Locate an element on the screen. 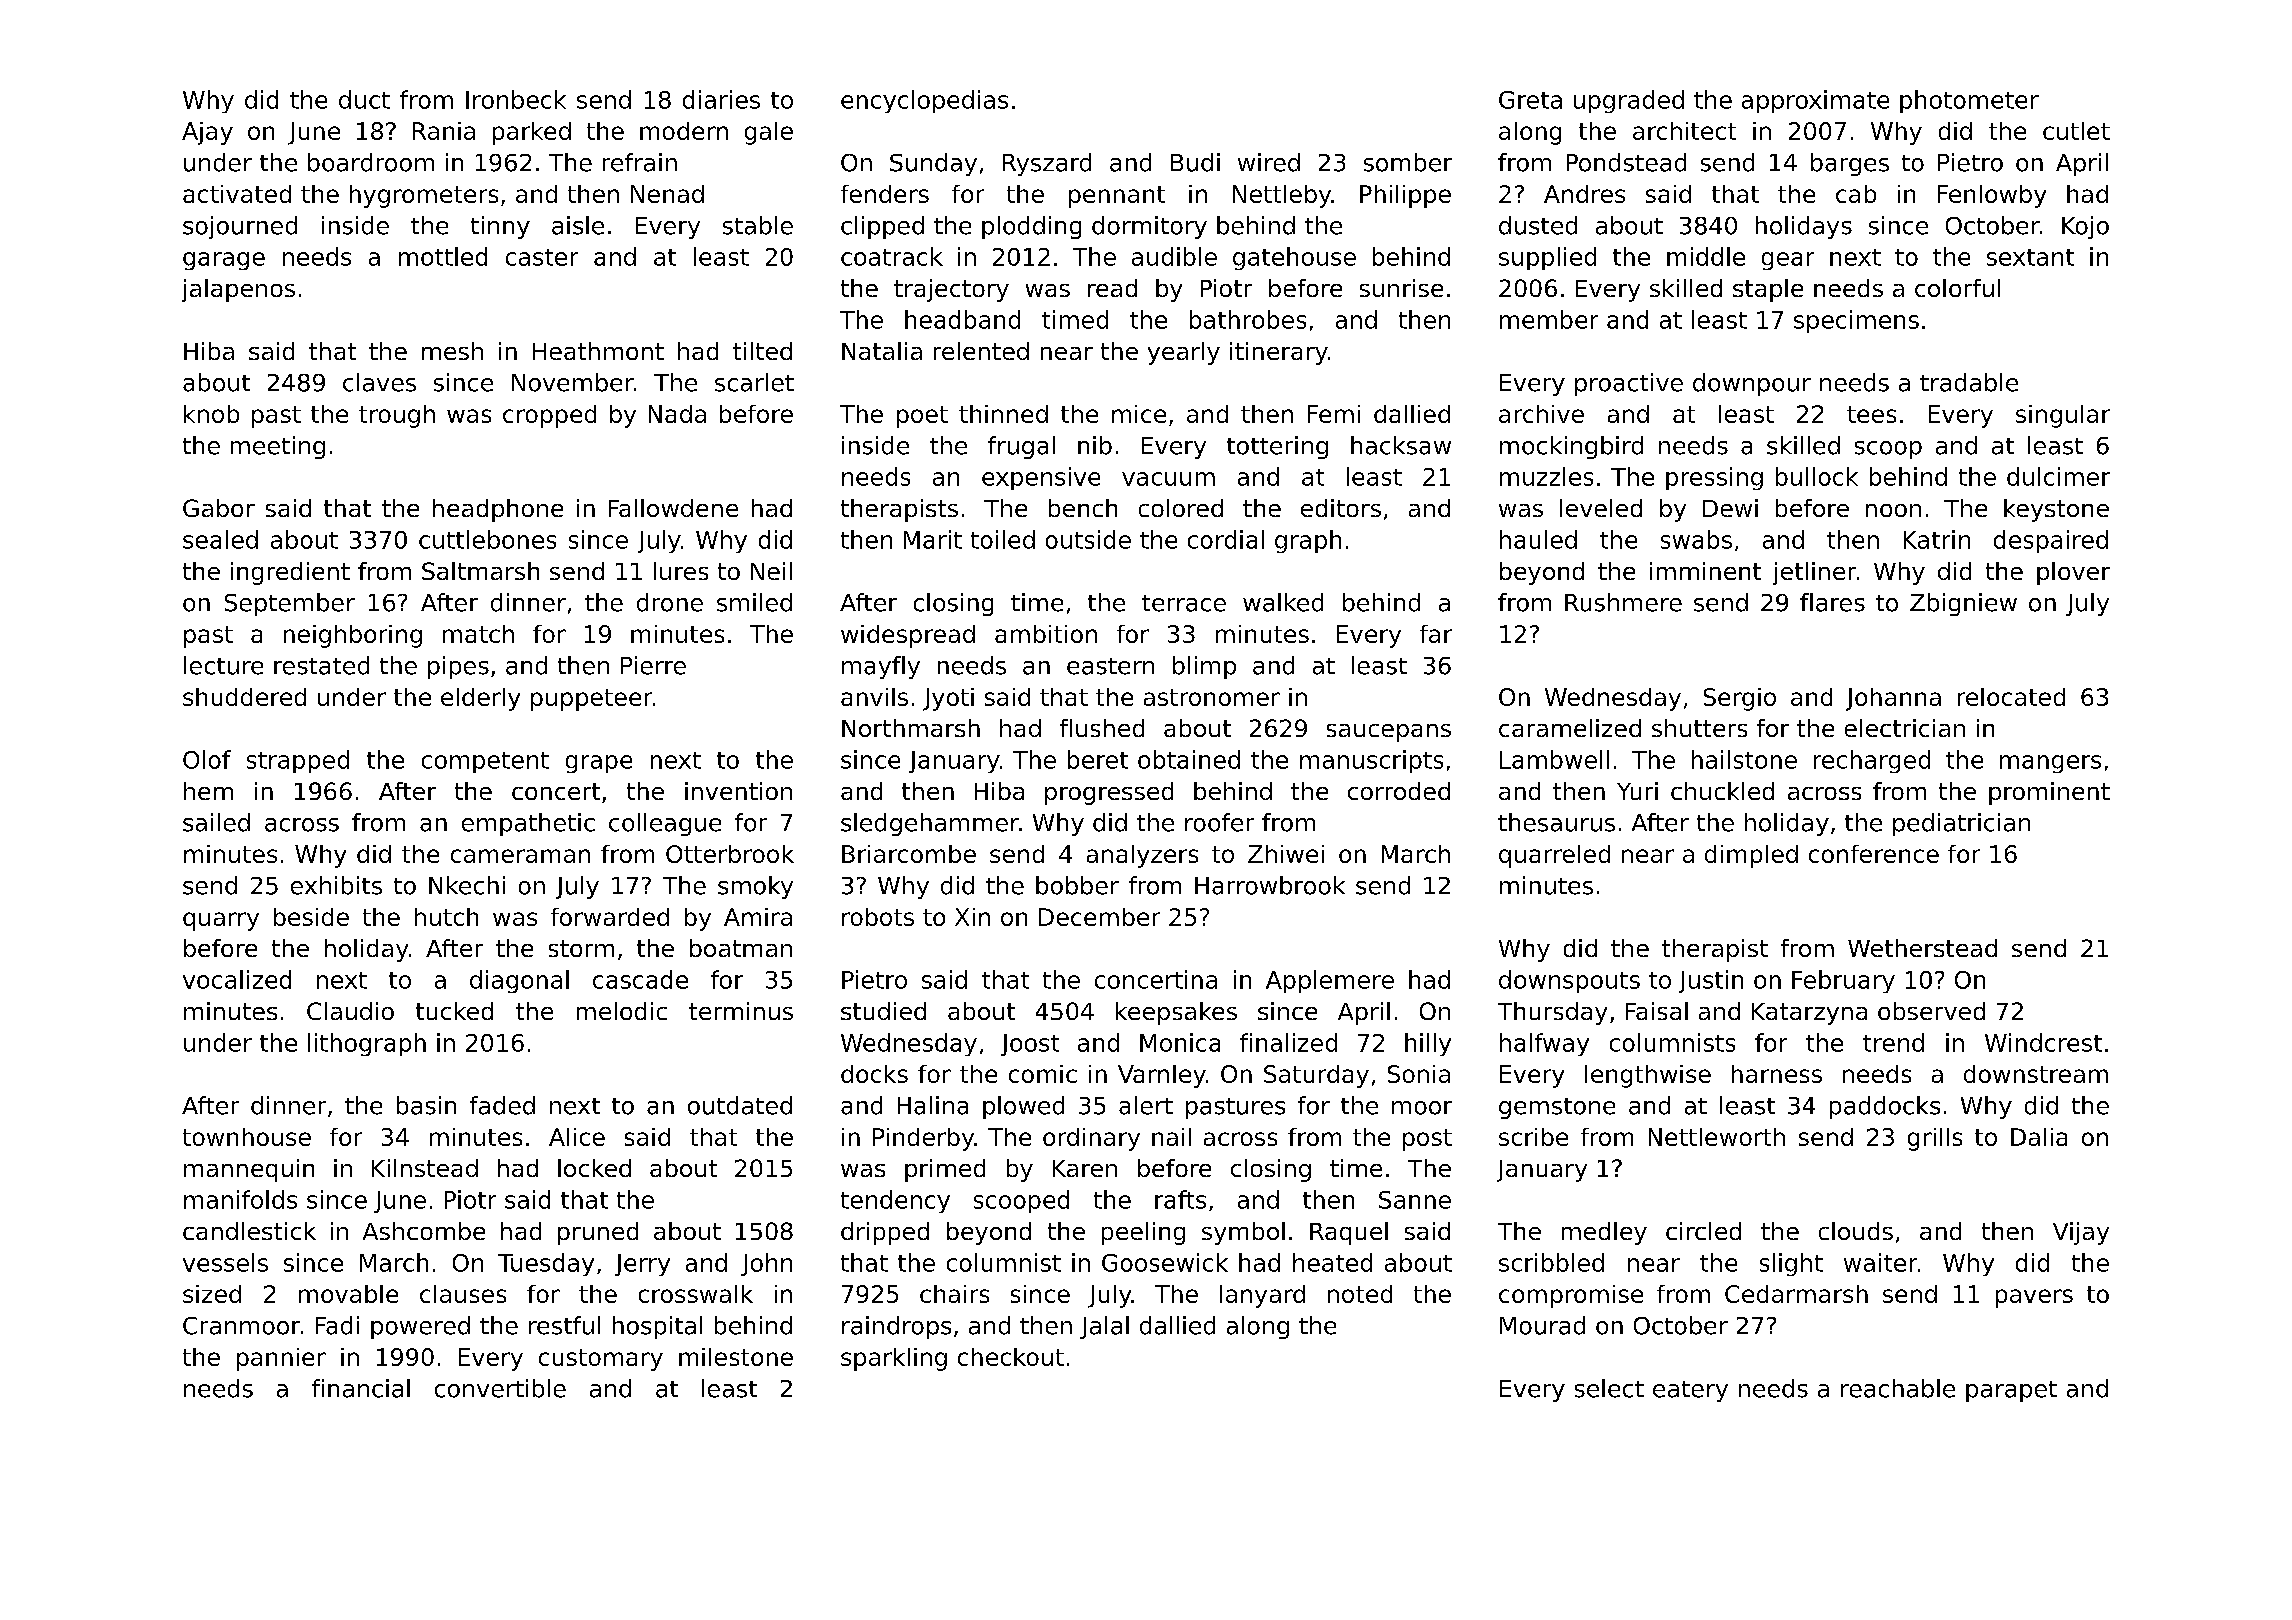  prominent is located at coordinates (2049, 793).
